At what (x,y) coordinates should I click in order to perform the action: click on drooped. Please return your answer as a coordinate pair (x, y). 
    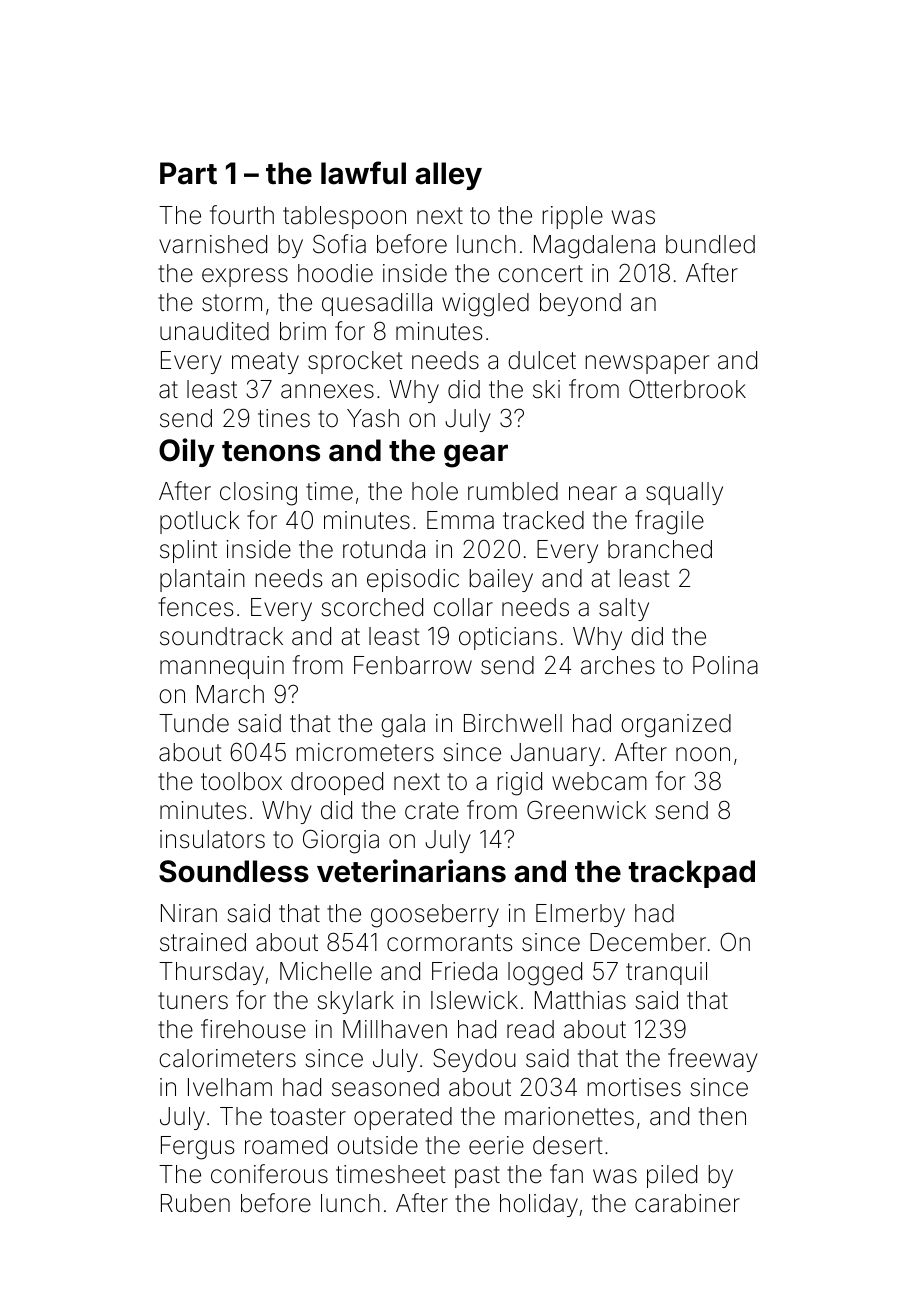
    Looking at the image, I should click on (337, 783).
